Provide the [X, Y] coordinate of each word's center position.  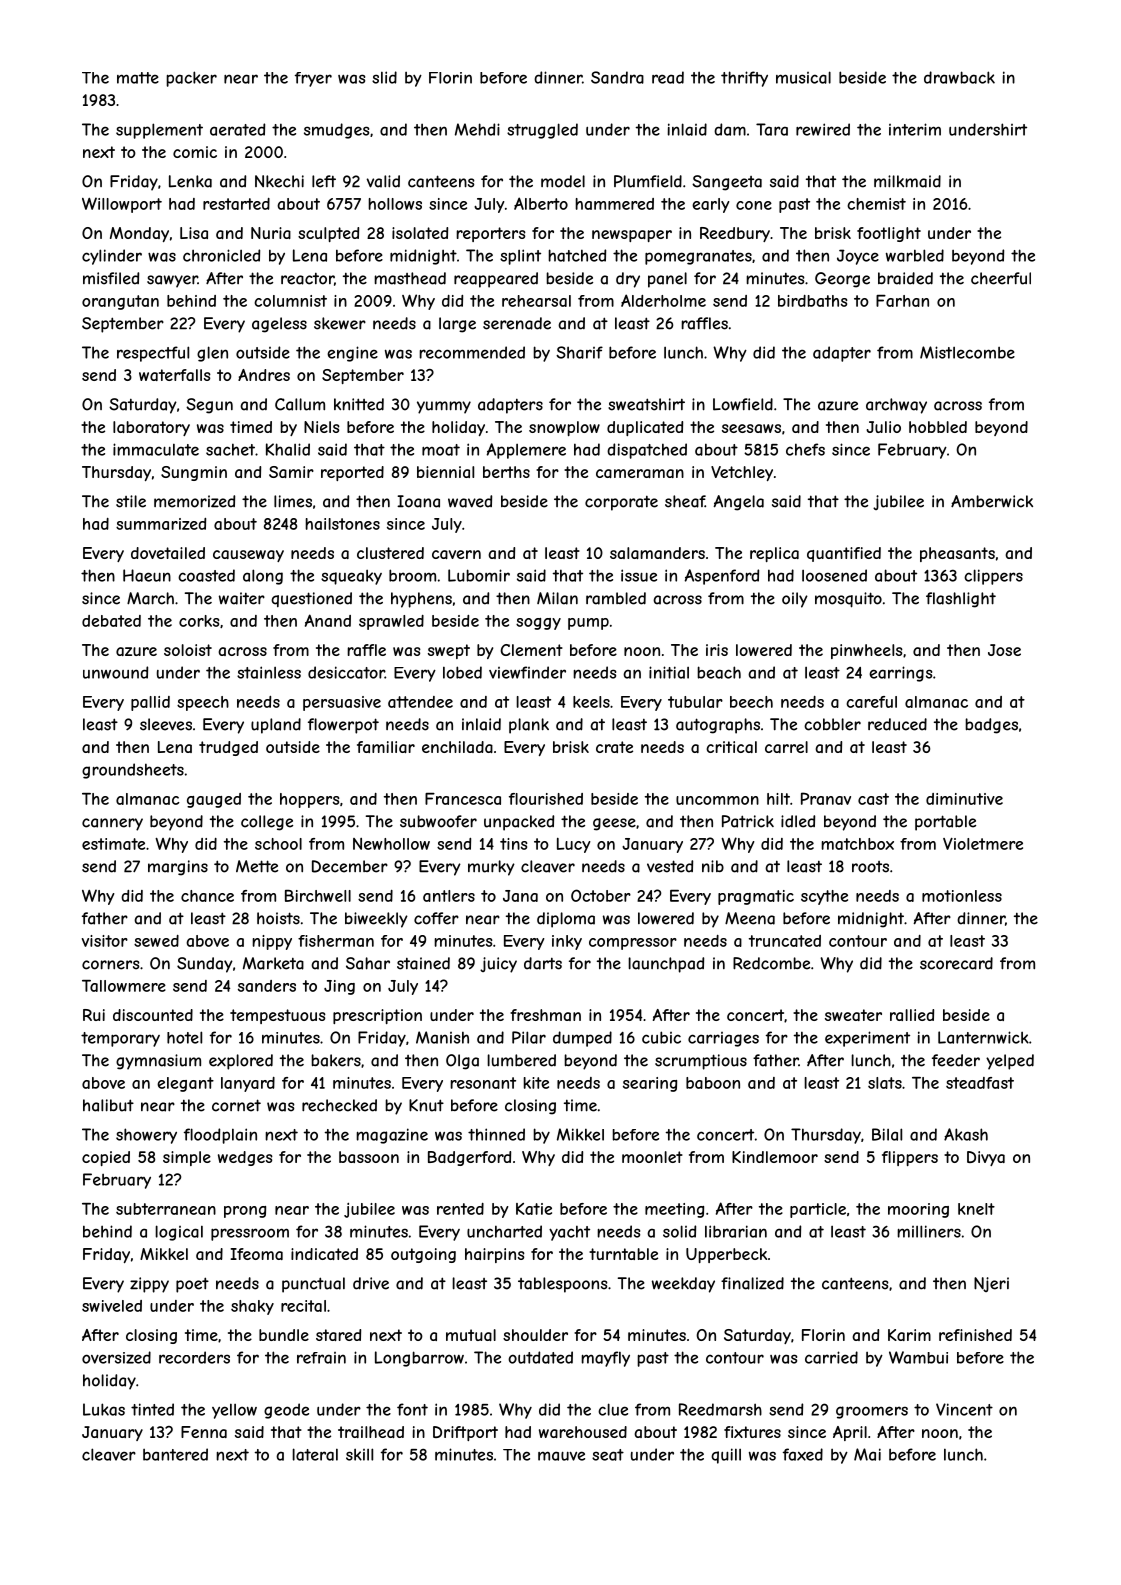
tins [514, 844]
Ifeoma [257, 1254]
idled [798, 821]
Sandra [617, 77]
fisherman [336, 941]
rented [460, 1209]
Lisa [194, 233]
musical [803, 77]
